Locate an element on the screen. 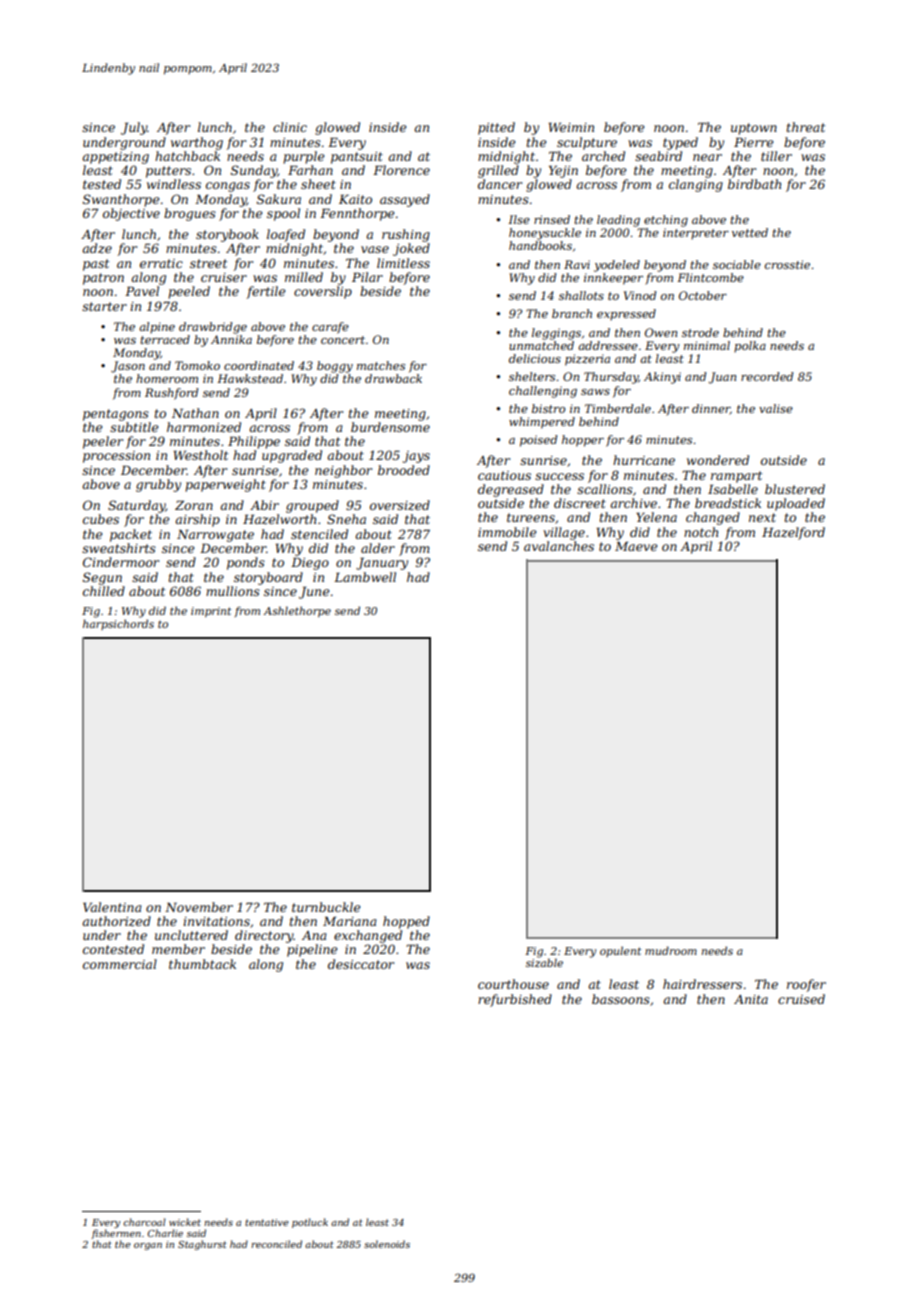  authorized is located at coordinates (116, 921).
